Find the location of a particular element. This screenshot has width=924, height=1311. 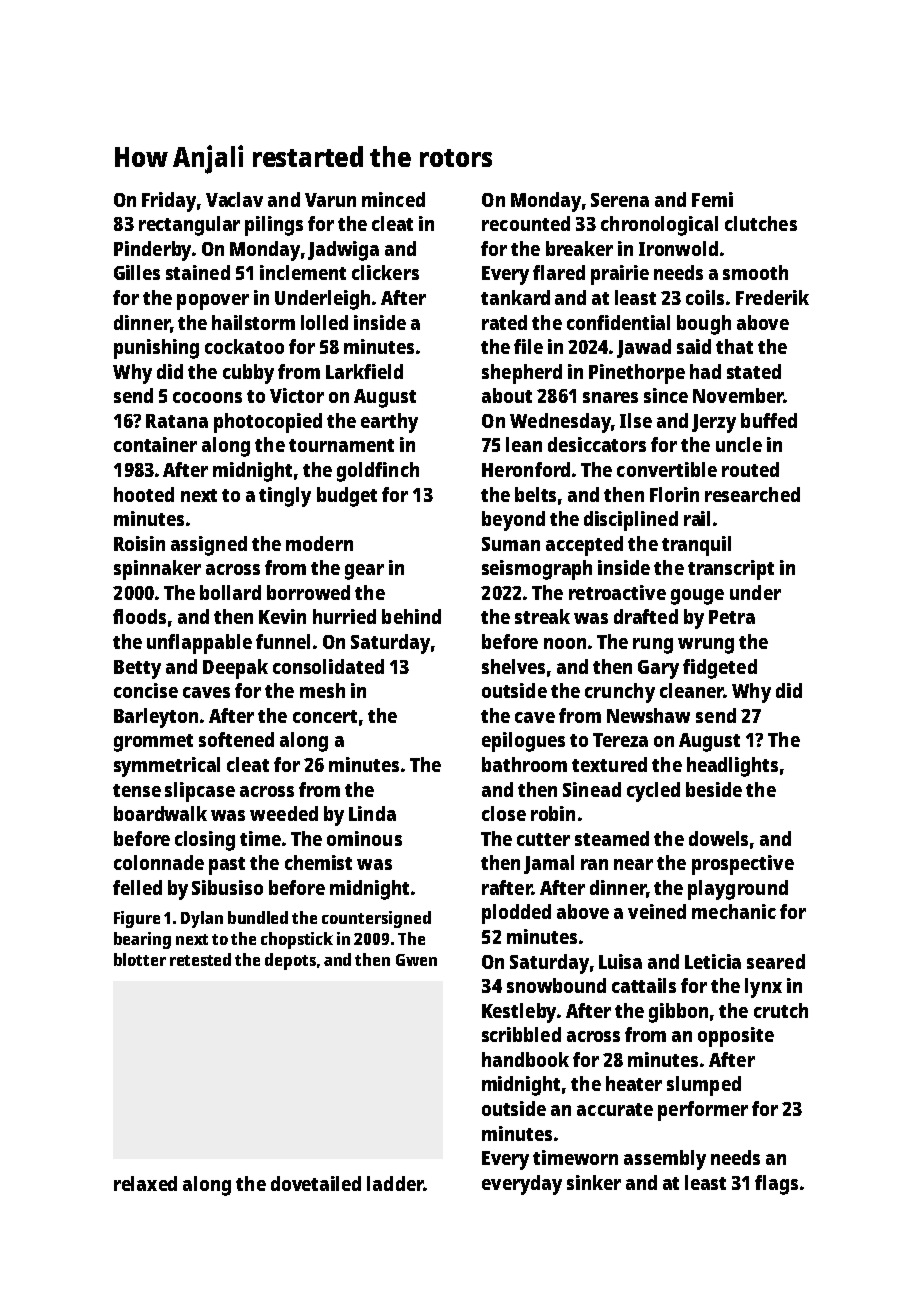

transcript is located at coordinates (731, 570).
